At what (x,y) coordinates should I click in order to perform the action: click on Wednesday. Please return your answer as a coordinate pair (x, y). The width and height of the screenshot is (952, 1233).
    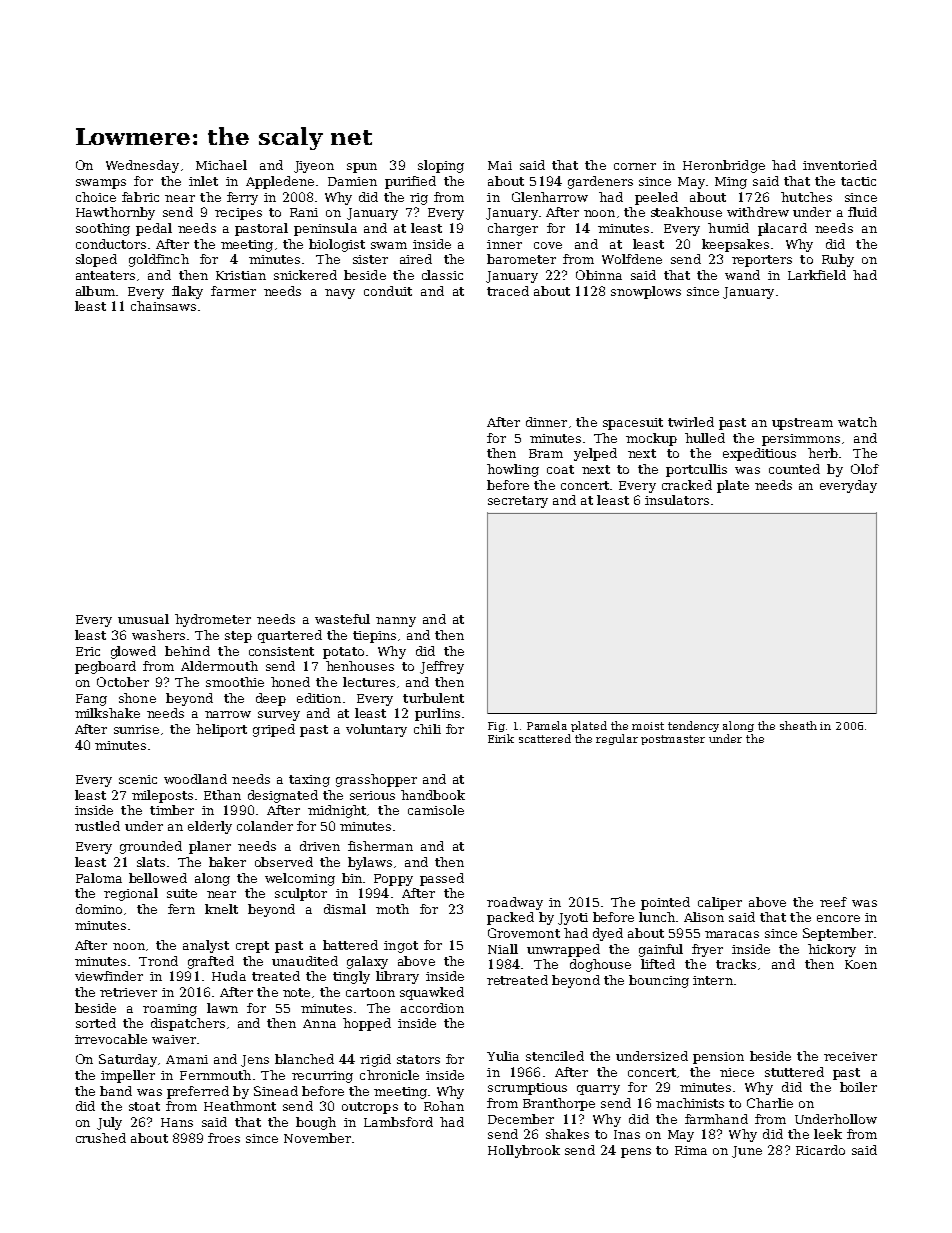
    Looking at the image, I should click on (142, 166).
